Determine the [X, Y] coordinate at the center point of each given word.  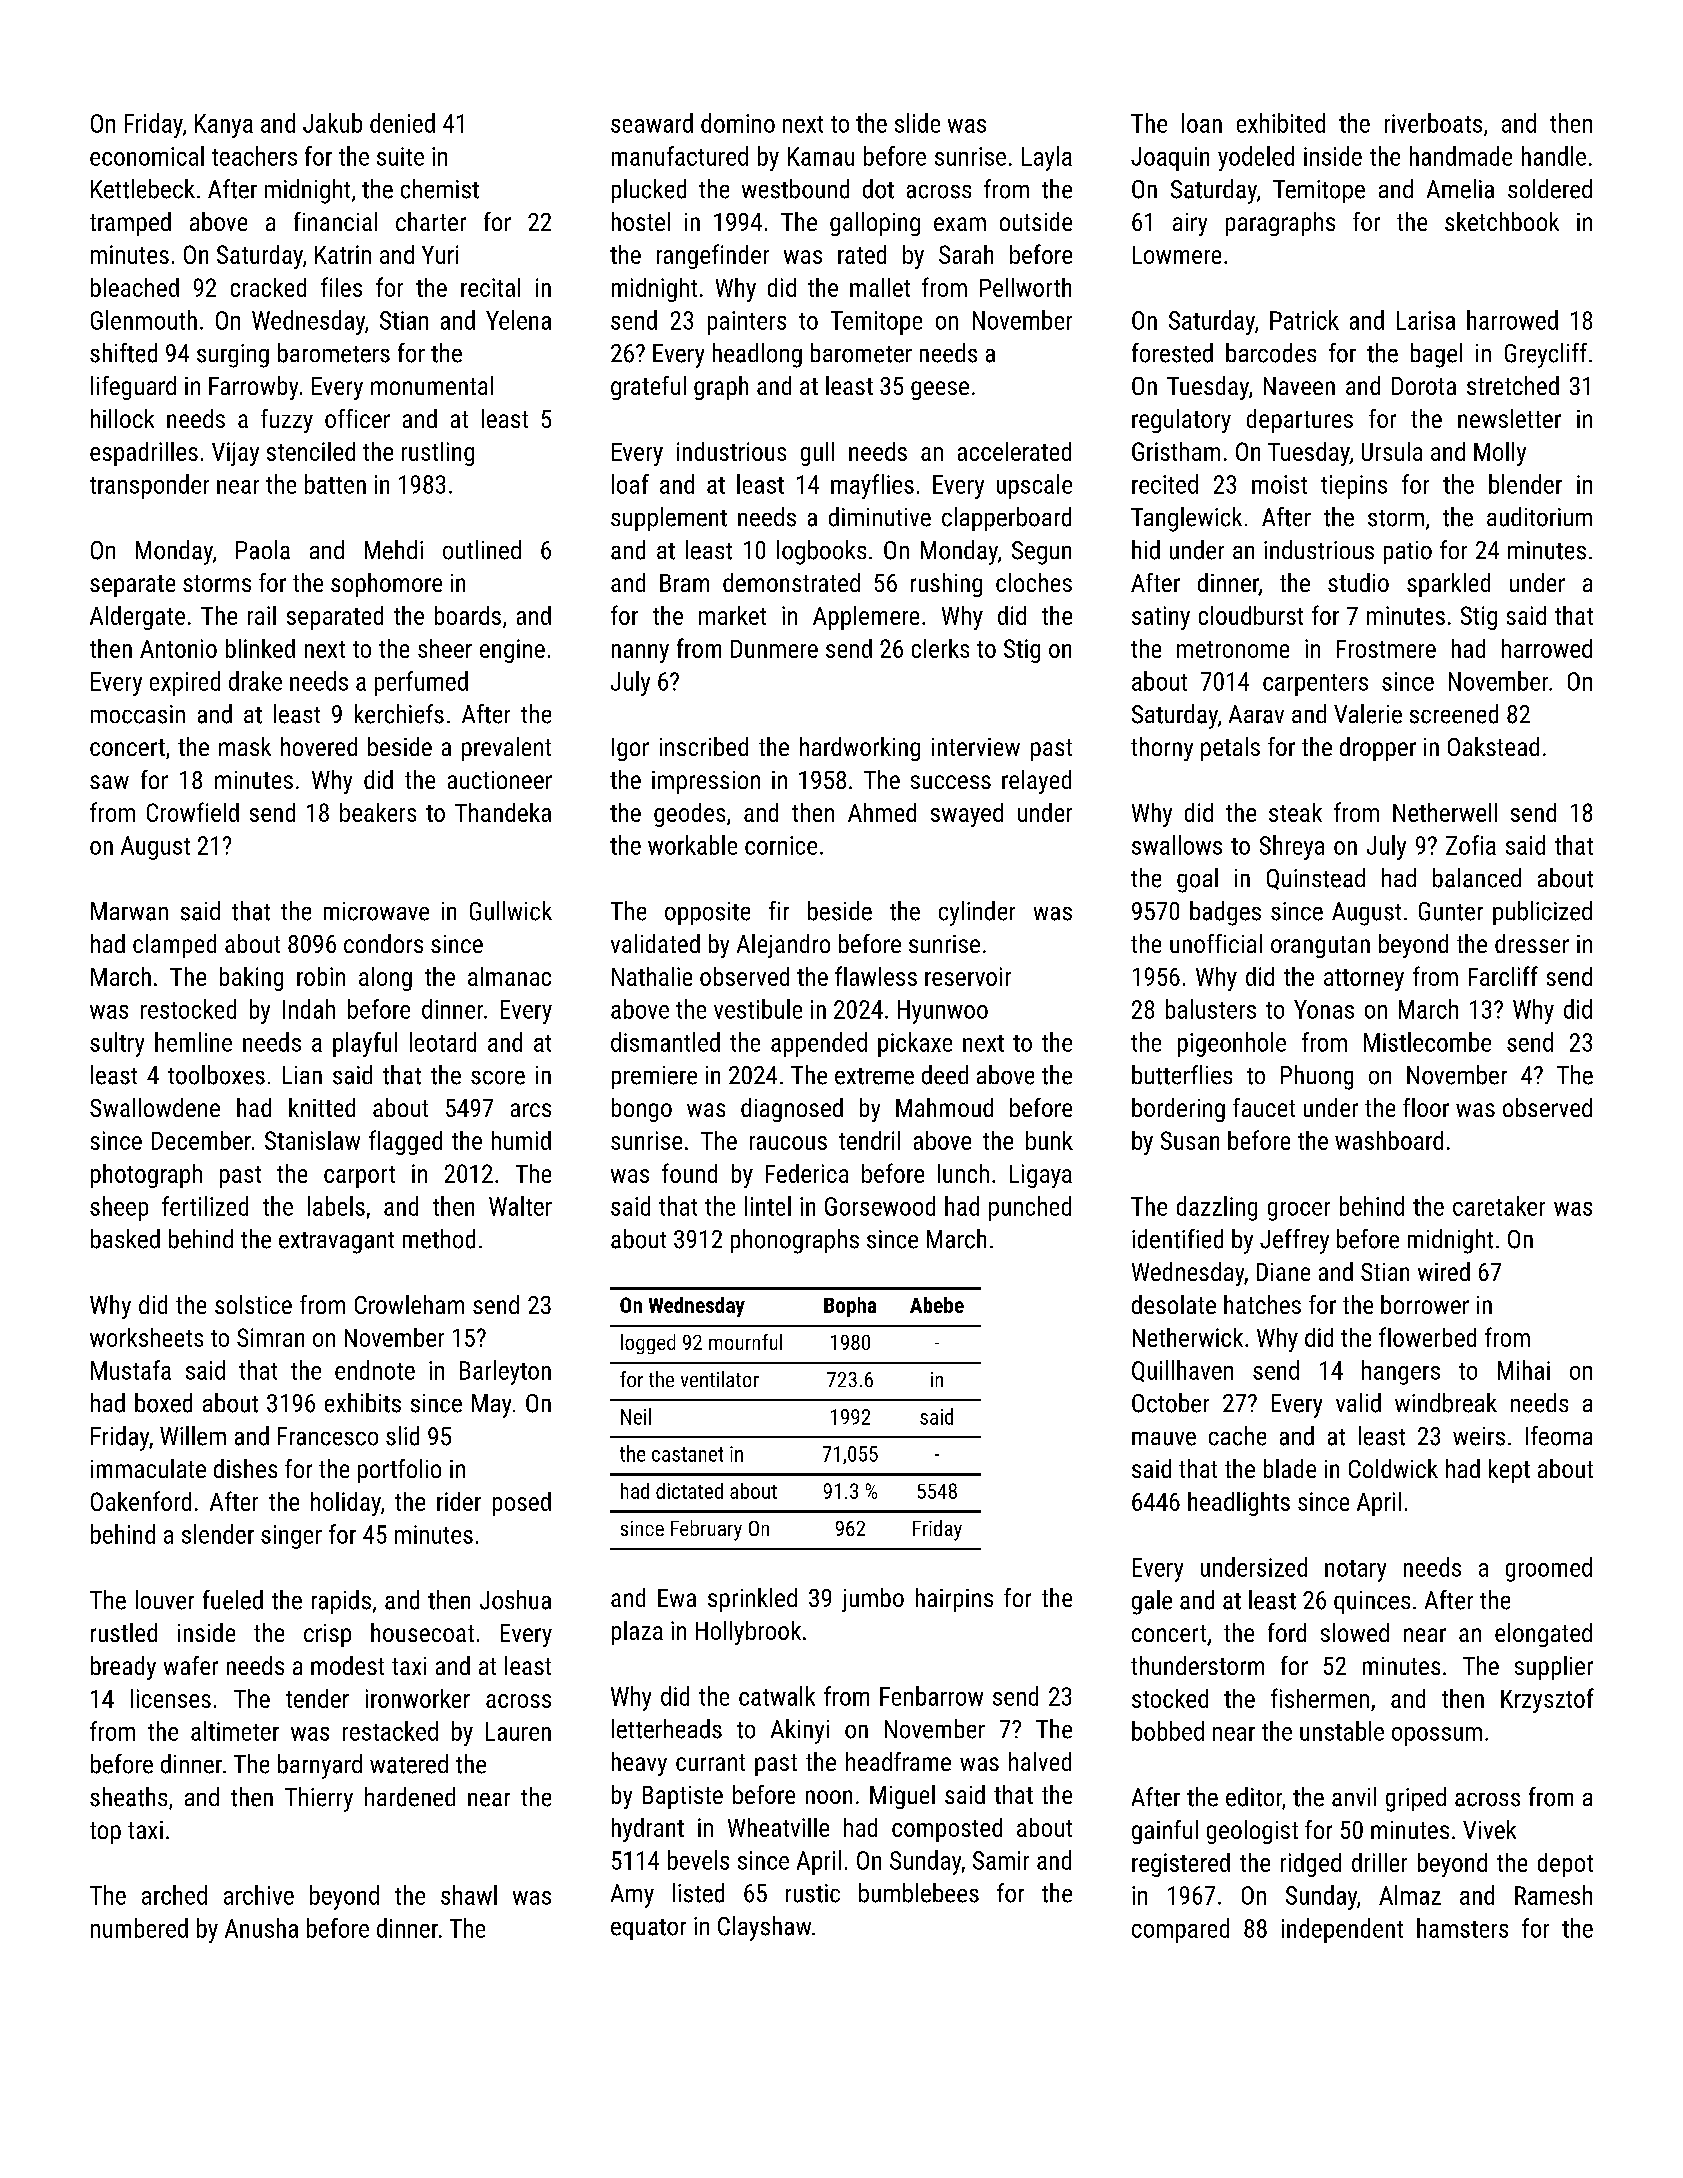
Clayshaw [764, 1928]
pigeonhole [1232, 1044]
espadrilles [144, 454]
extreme [874, 1076]
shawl [469, 1895]
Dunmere [774, 649]
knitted [322, 1107]
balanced [1477, 878]
